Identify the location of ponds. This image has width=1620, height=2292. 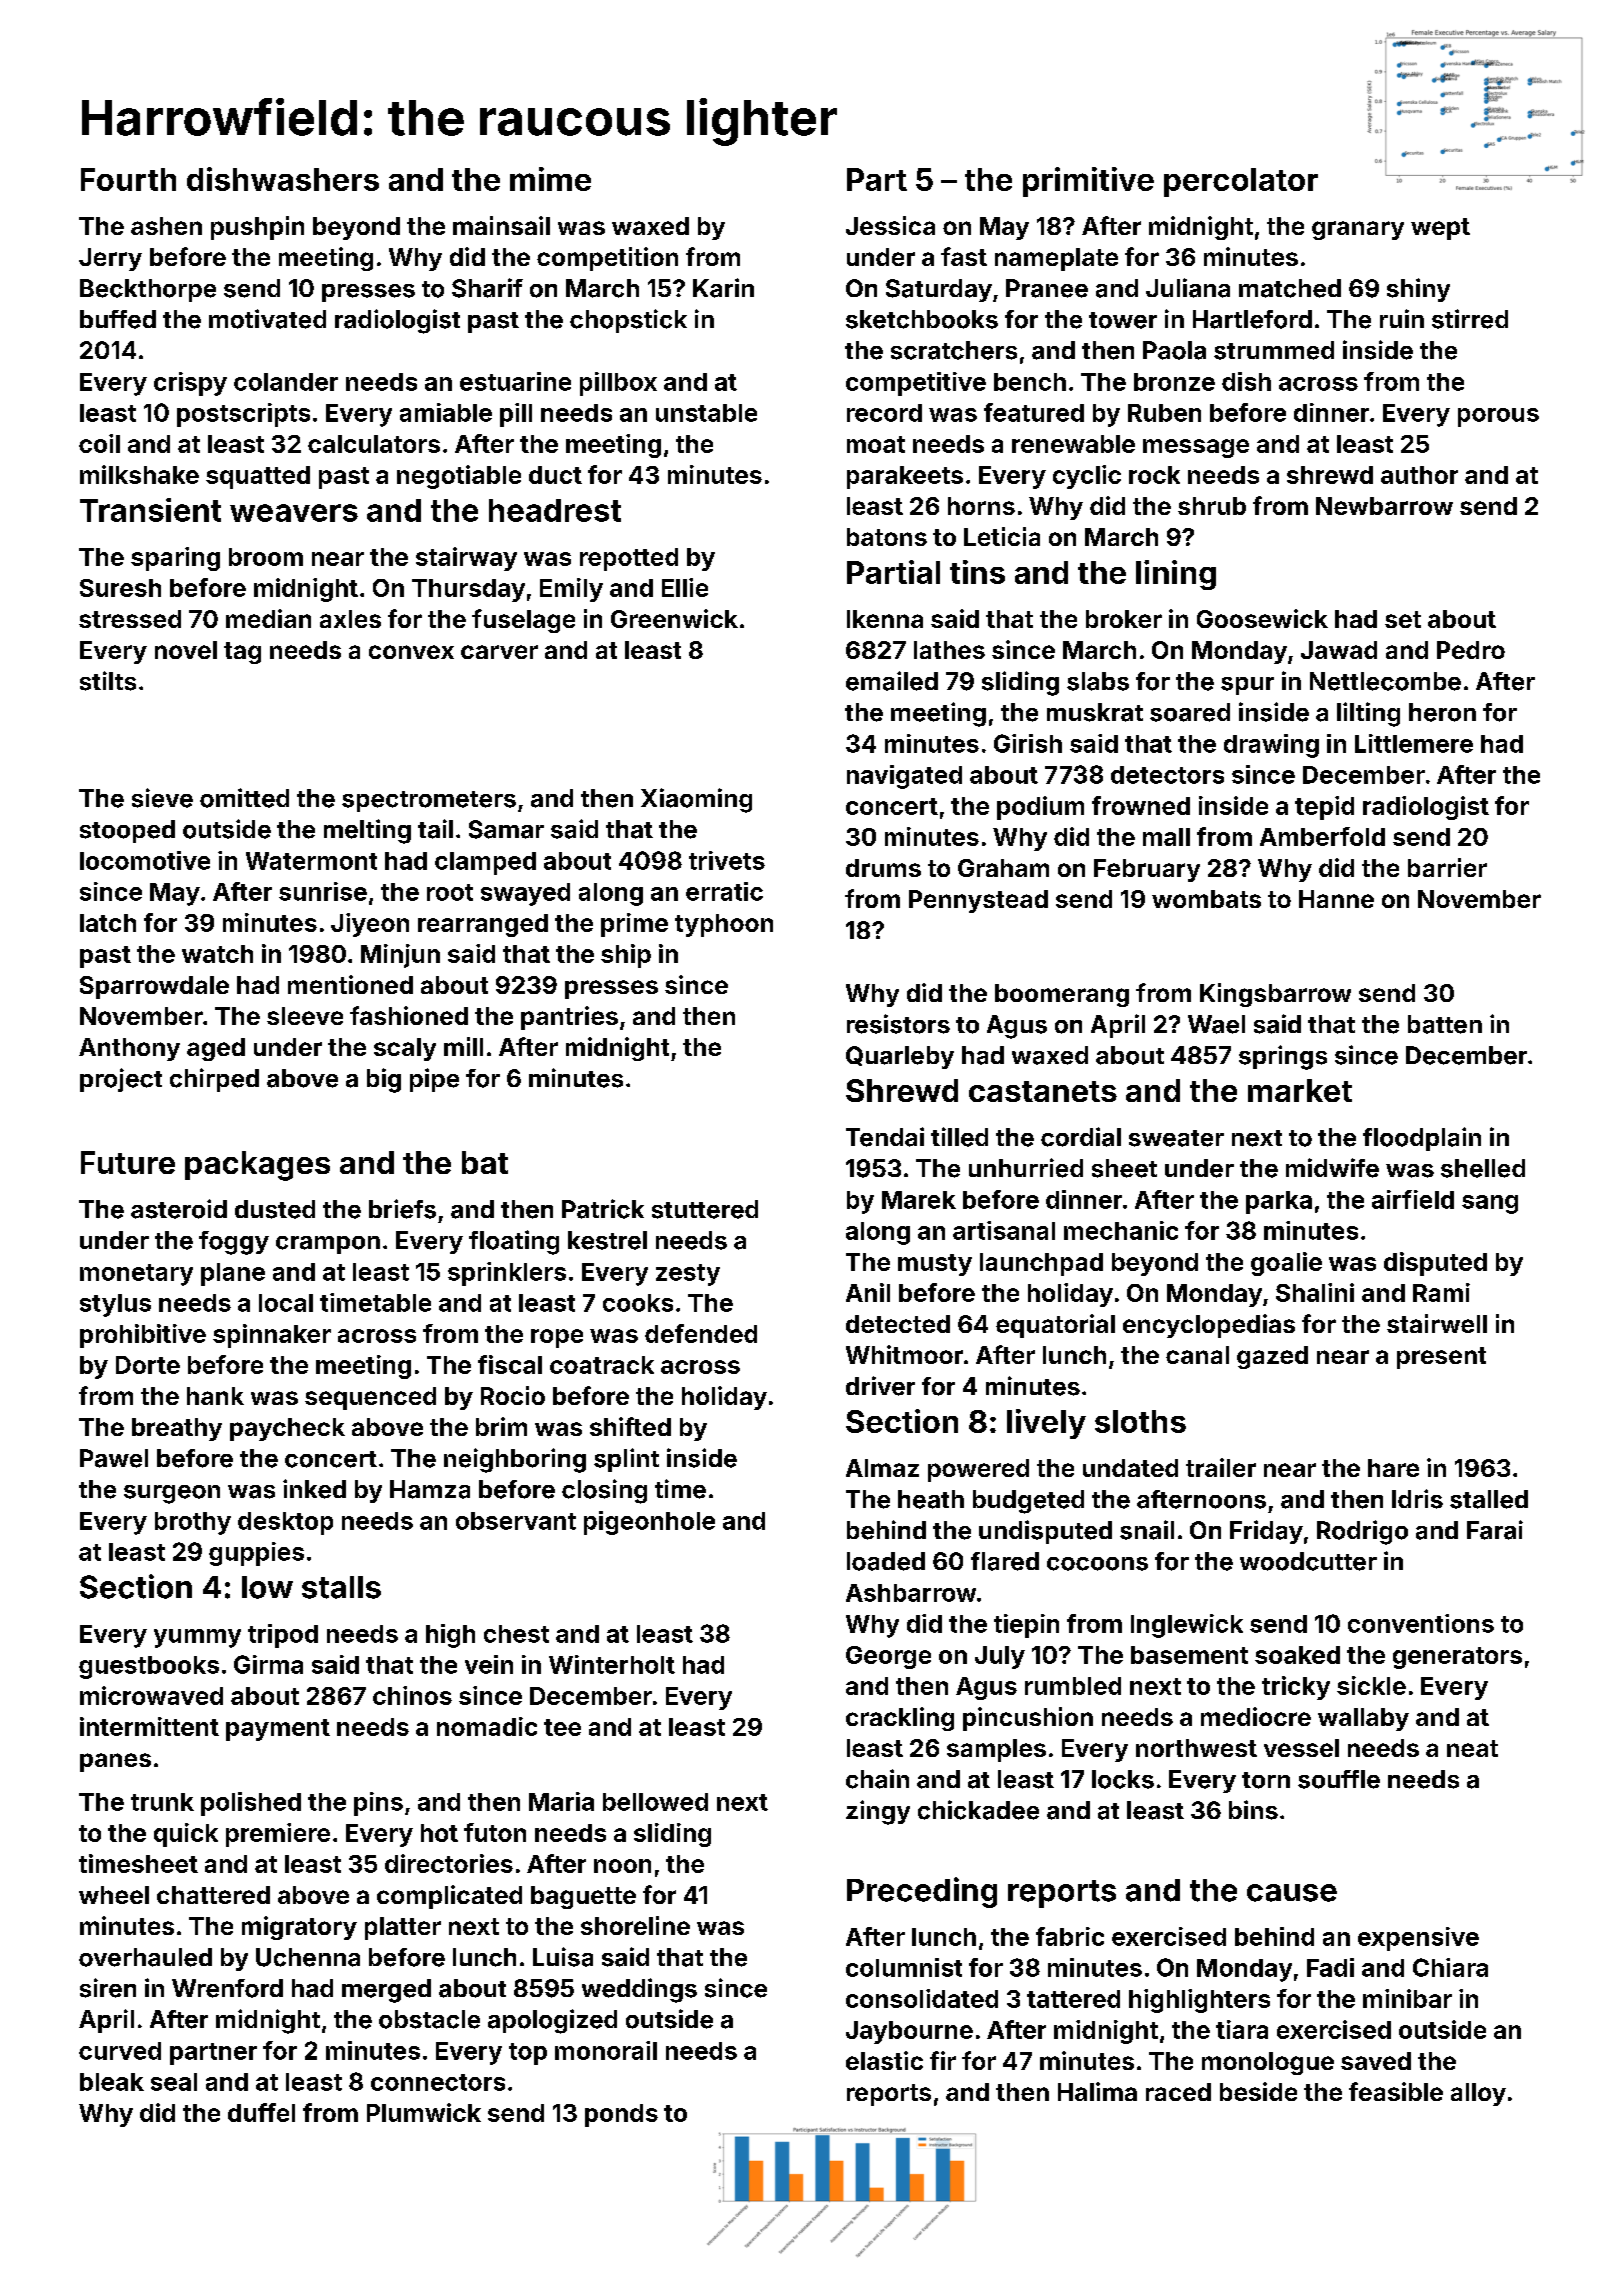
(621, 2115).
